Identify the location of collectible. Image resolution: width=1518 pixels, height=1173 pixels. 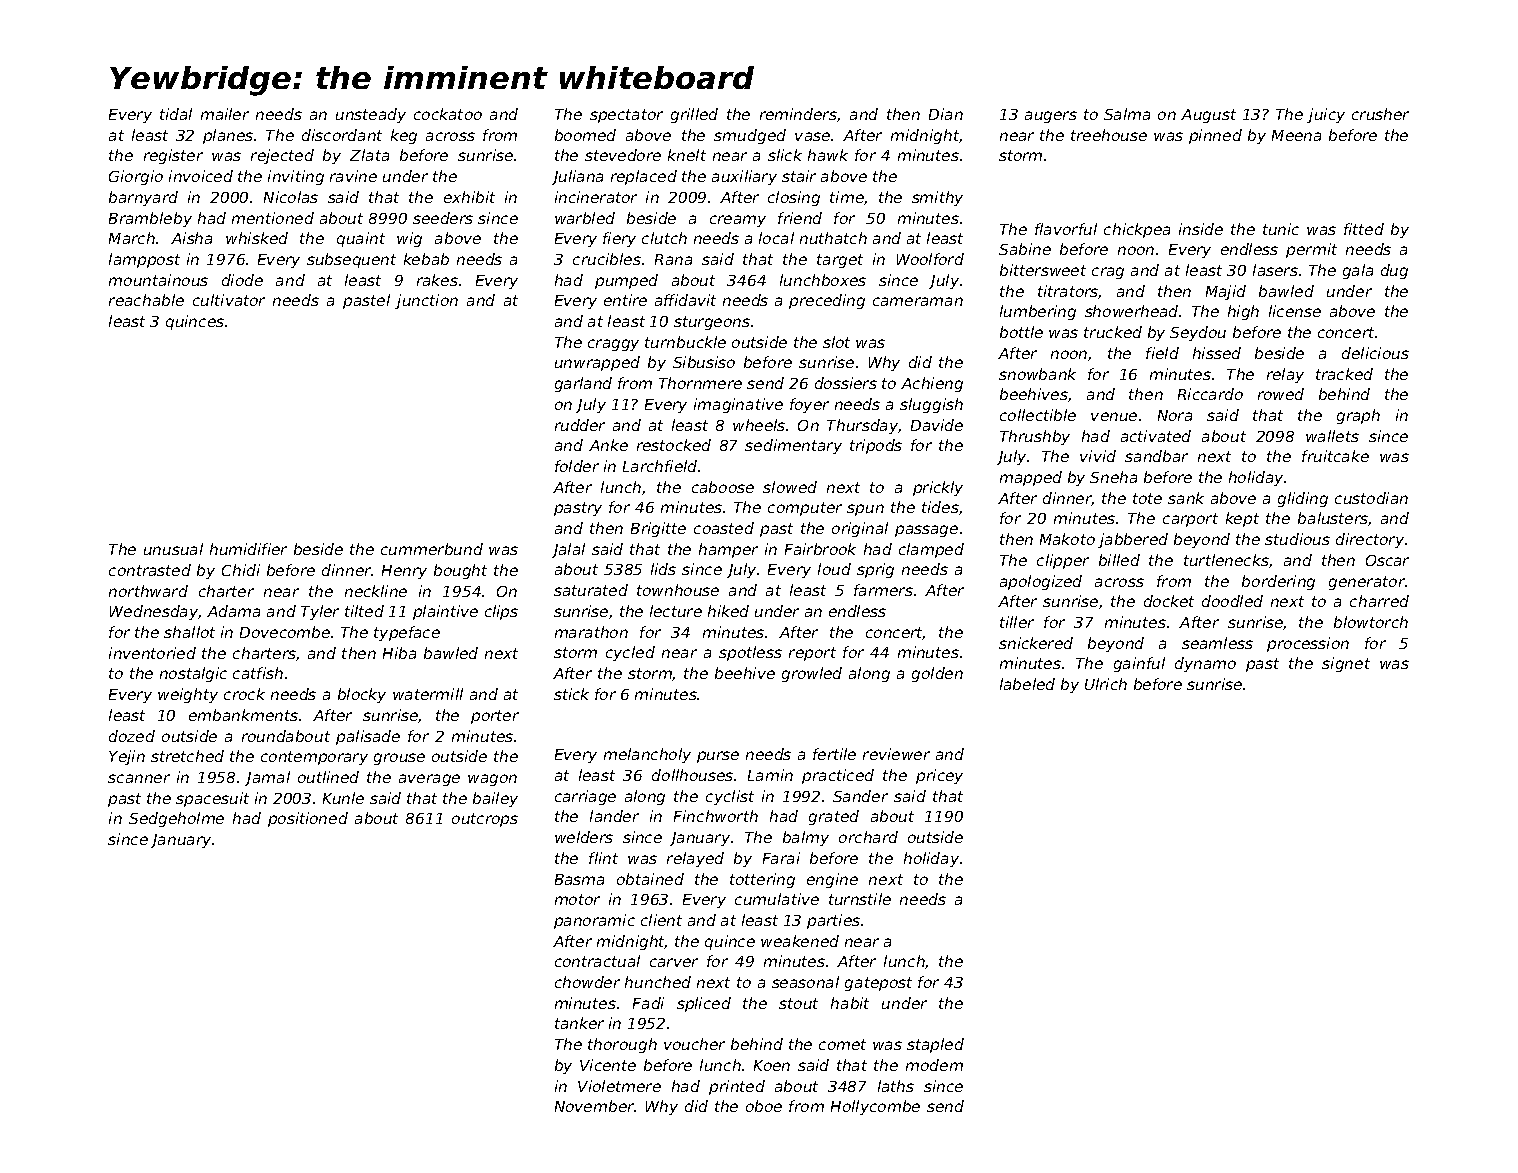
(1038, 415).
